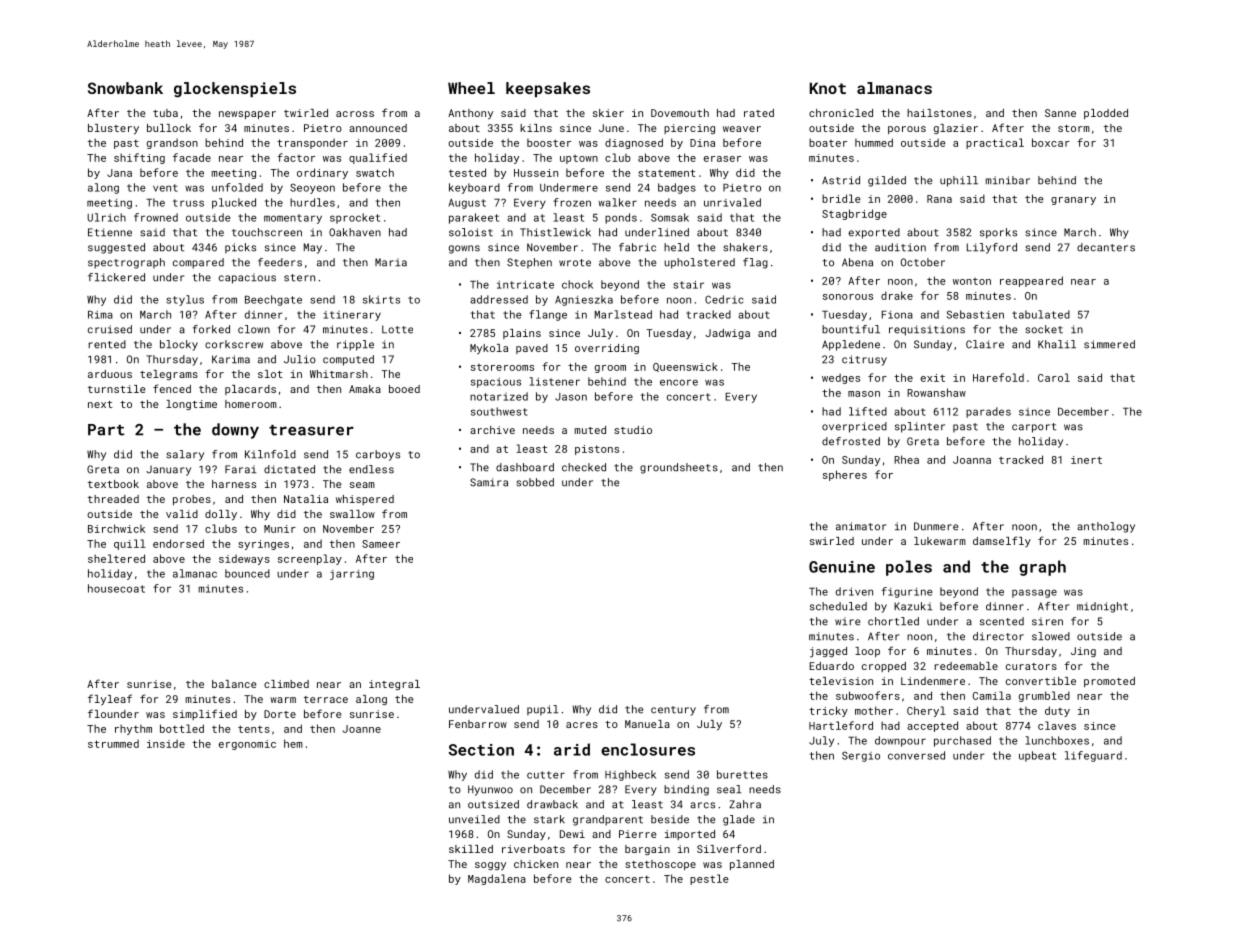 This page has height=952, width=1233. What do you see at coordinates (1034, 593) in the page?
I see `passage` at bounding box center [1034, 593].
